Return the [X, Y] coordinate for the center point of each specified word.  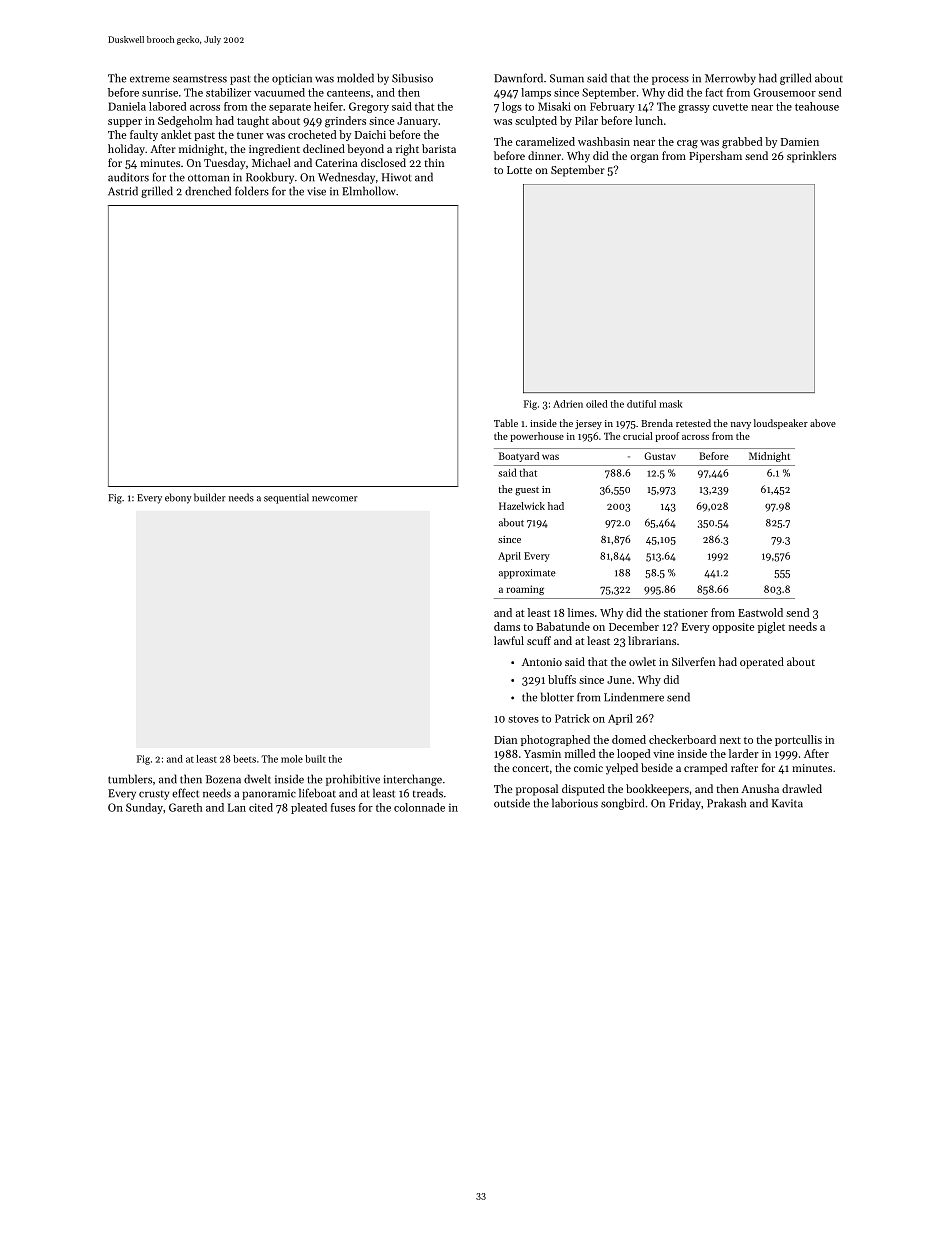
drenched [208, 191]
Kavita [787, 803]
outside [512, 803]
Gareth [186, 807]
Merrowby [730, 79]
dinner [544, 155]
